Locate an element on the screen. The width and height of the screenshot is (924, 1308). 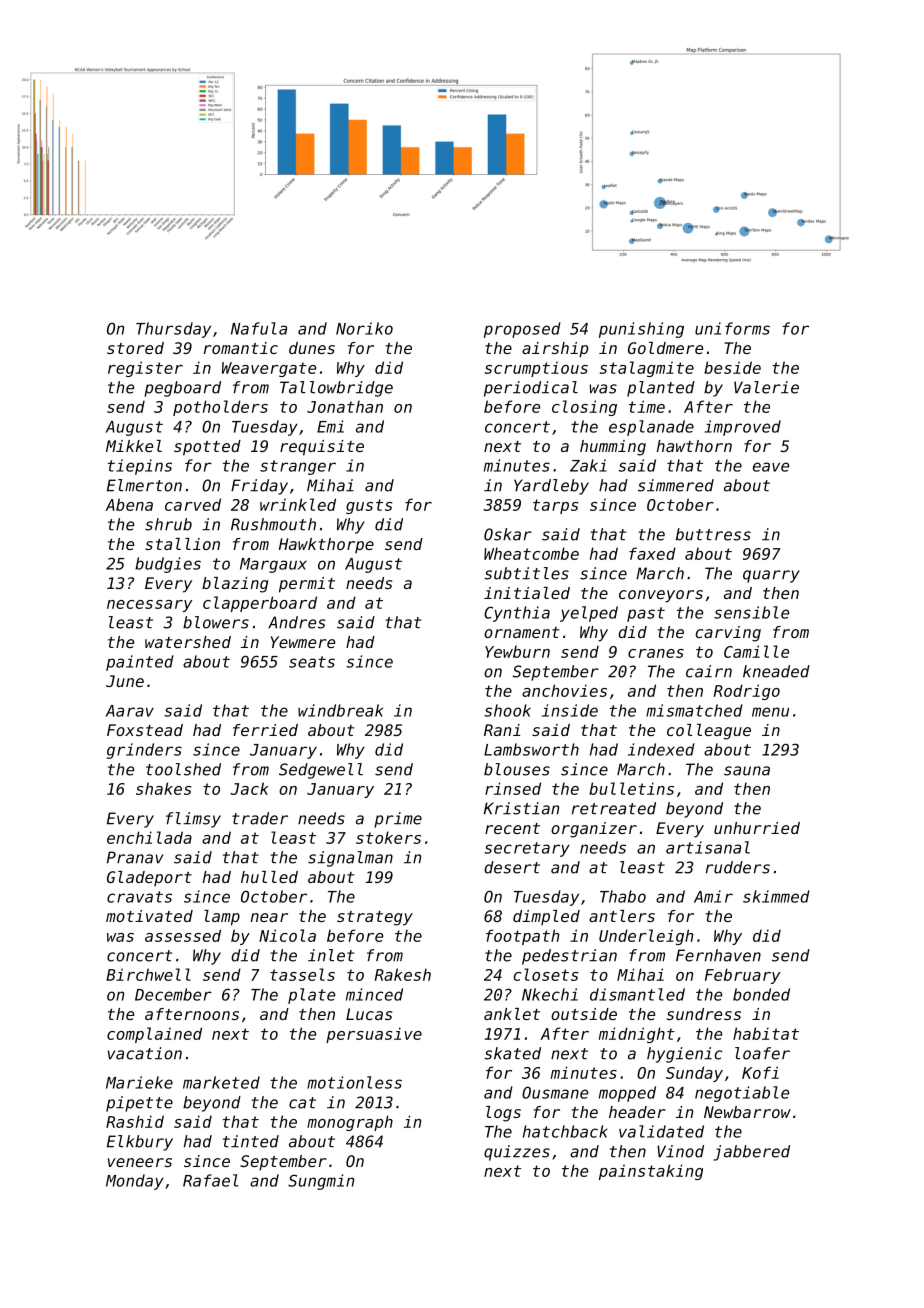
faxed is located at coordinates (652, 553).
